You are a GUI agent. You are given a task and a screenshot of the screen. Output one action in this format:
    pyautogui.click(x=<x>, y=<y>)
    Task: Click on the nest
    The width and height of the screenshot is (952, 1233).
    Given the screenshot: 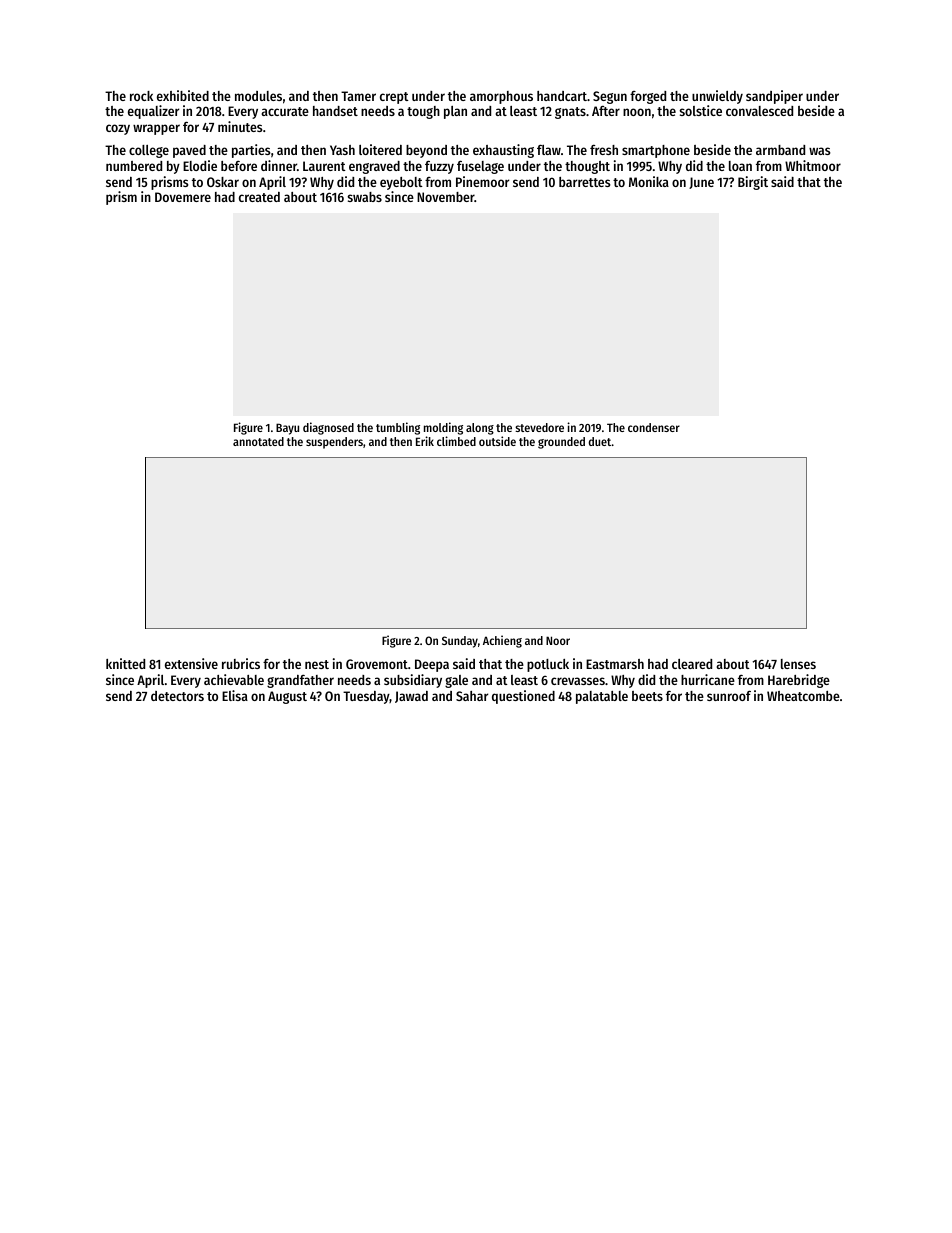 What is the action you would take?
    pyautogui.click(x=317, y=664)
